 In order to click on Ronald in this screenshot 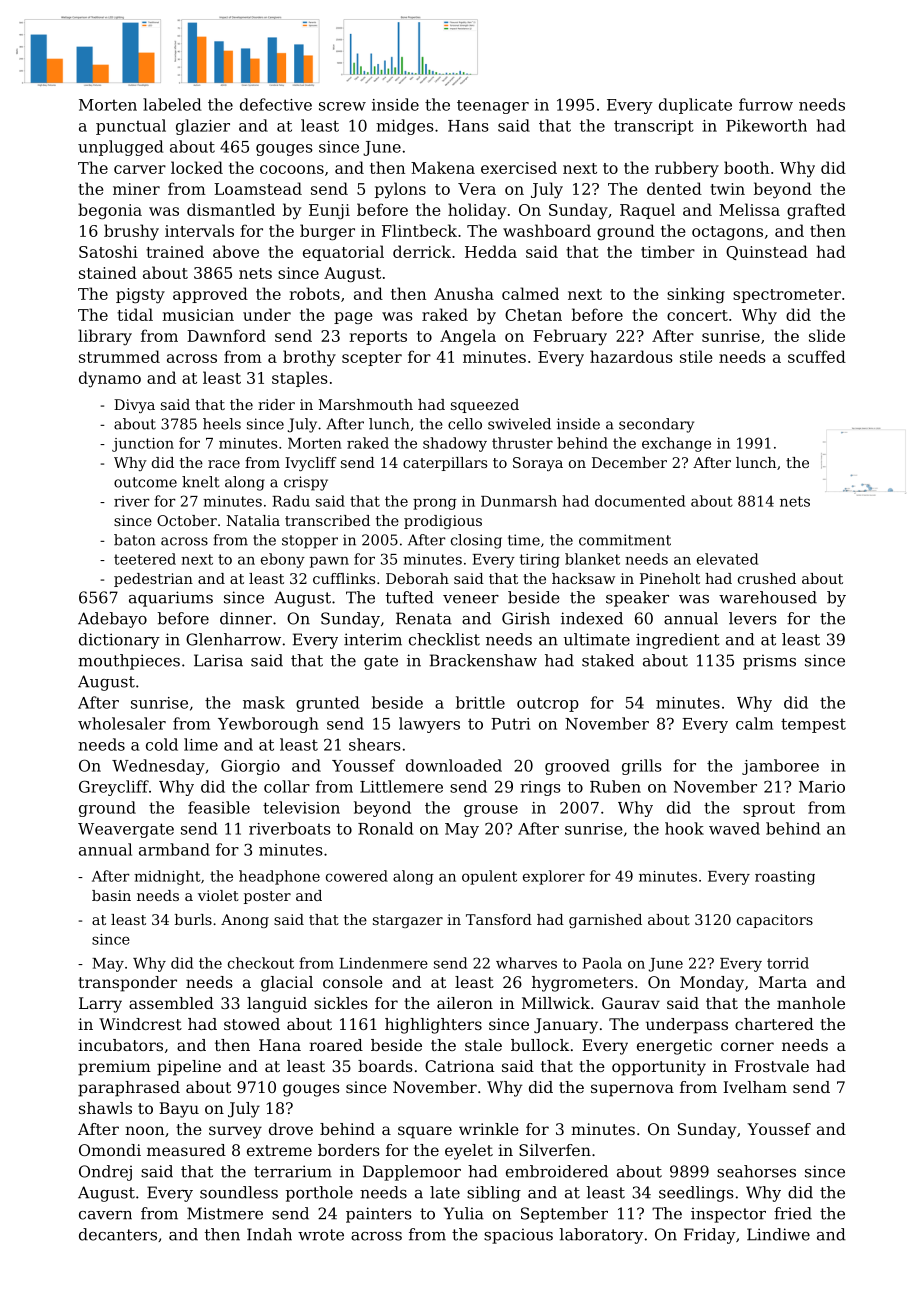, I will do `click(385, 828)`.
